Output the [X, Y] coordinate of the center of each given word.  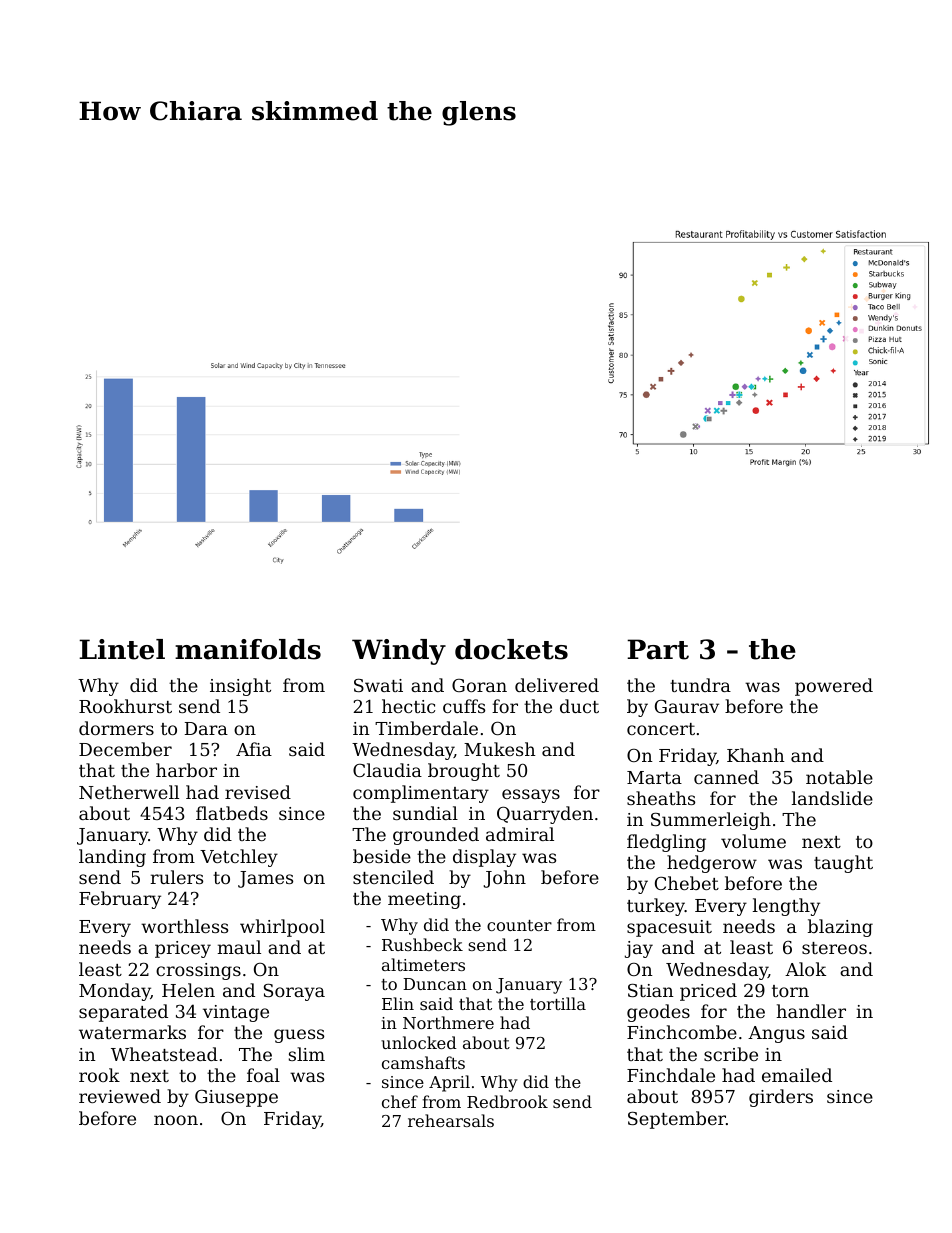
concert [661, 729]
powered [834, 687]
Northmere [448, 1022]
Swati [378, 685]
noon [176, 1120]
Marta [654, 777]
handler [811, 1011]
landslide [832, 798]
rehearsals [451, 1120]
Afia [254, 749]
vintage [236, 1013]
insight [240, 687]
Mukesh [500, 749]
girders [781, 1098]
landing [112, 858]
